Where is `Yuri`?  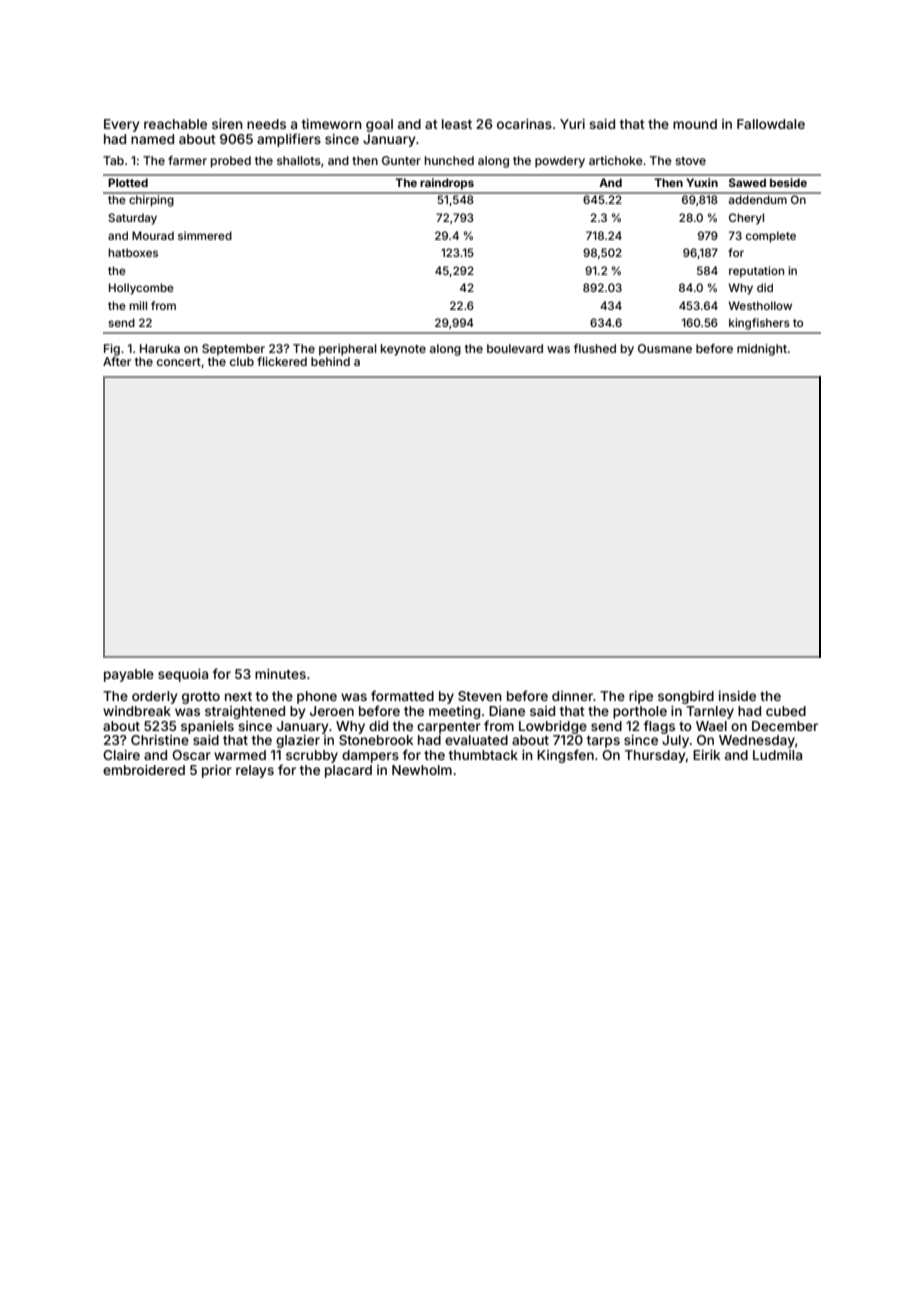
Yuri is located at coordinates (572, 124).
